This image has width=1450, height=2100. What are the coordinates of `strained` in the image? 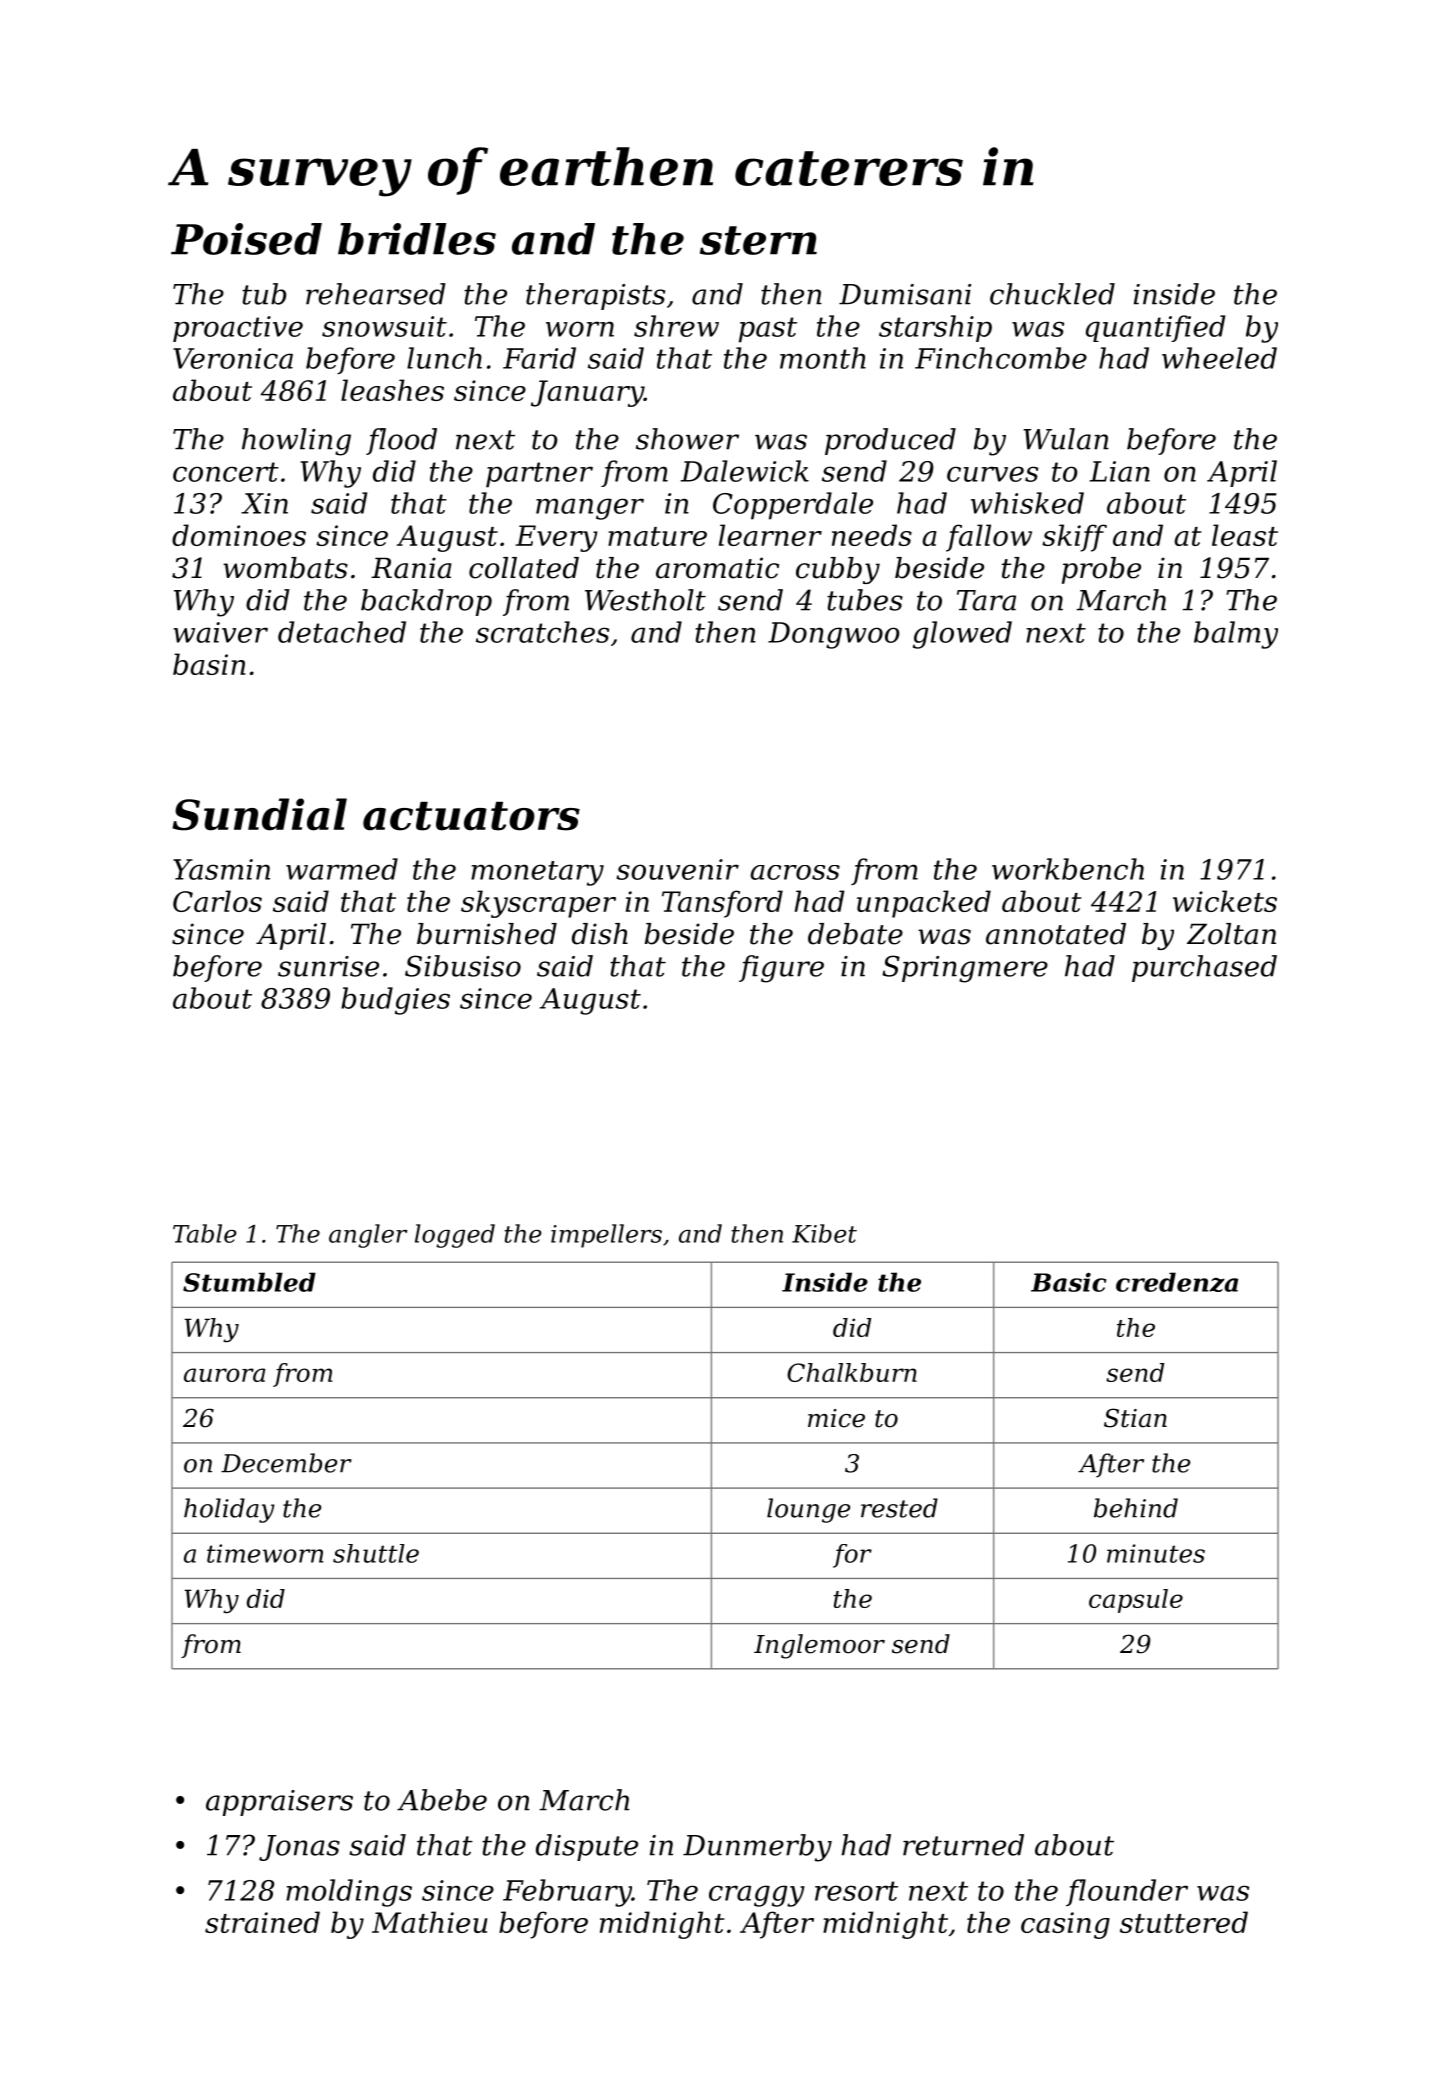 It's located at (262, 1922).
